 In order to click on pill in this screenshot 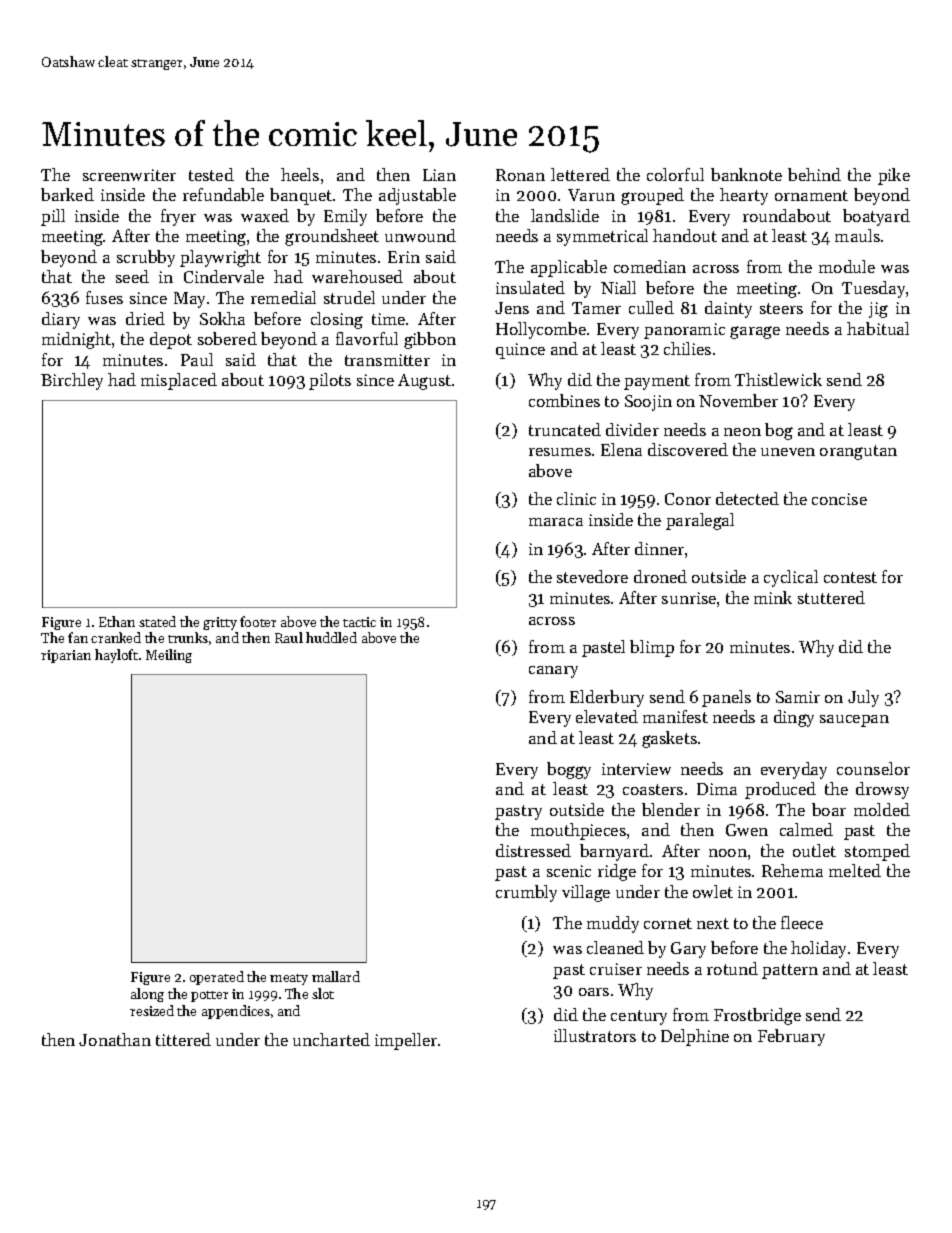, I will do `click(53, 217)`.
